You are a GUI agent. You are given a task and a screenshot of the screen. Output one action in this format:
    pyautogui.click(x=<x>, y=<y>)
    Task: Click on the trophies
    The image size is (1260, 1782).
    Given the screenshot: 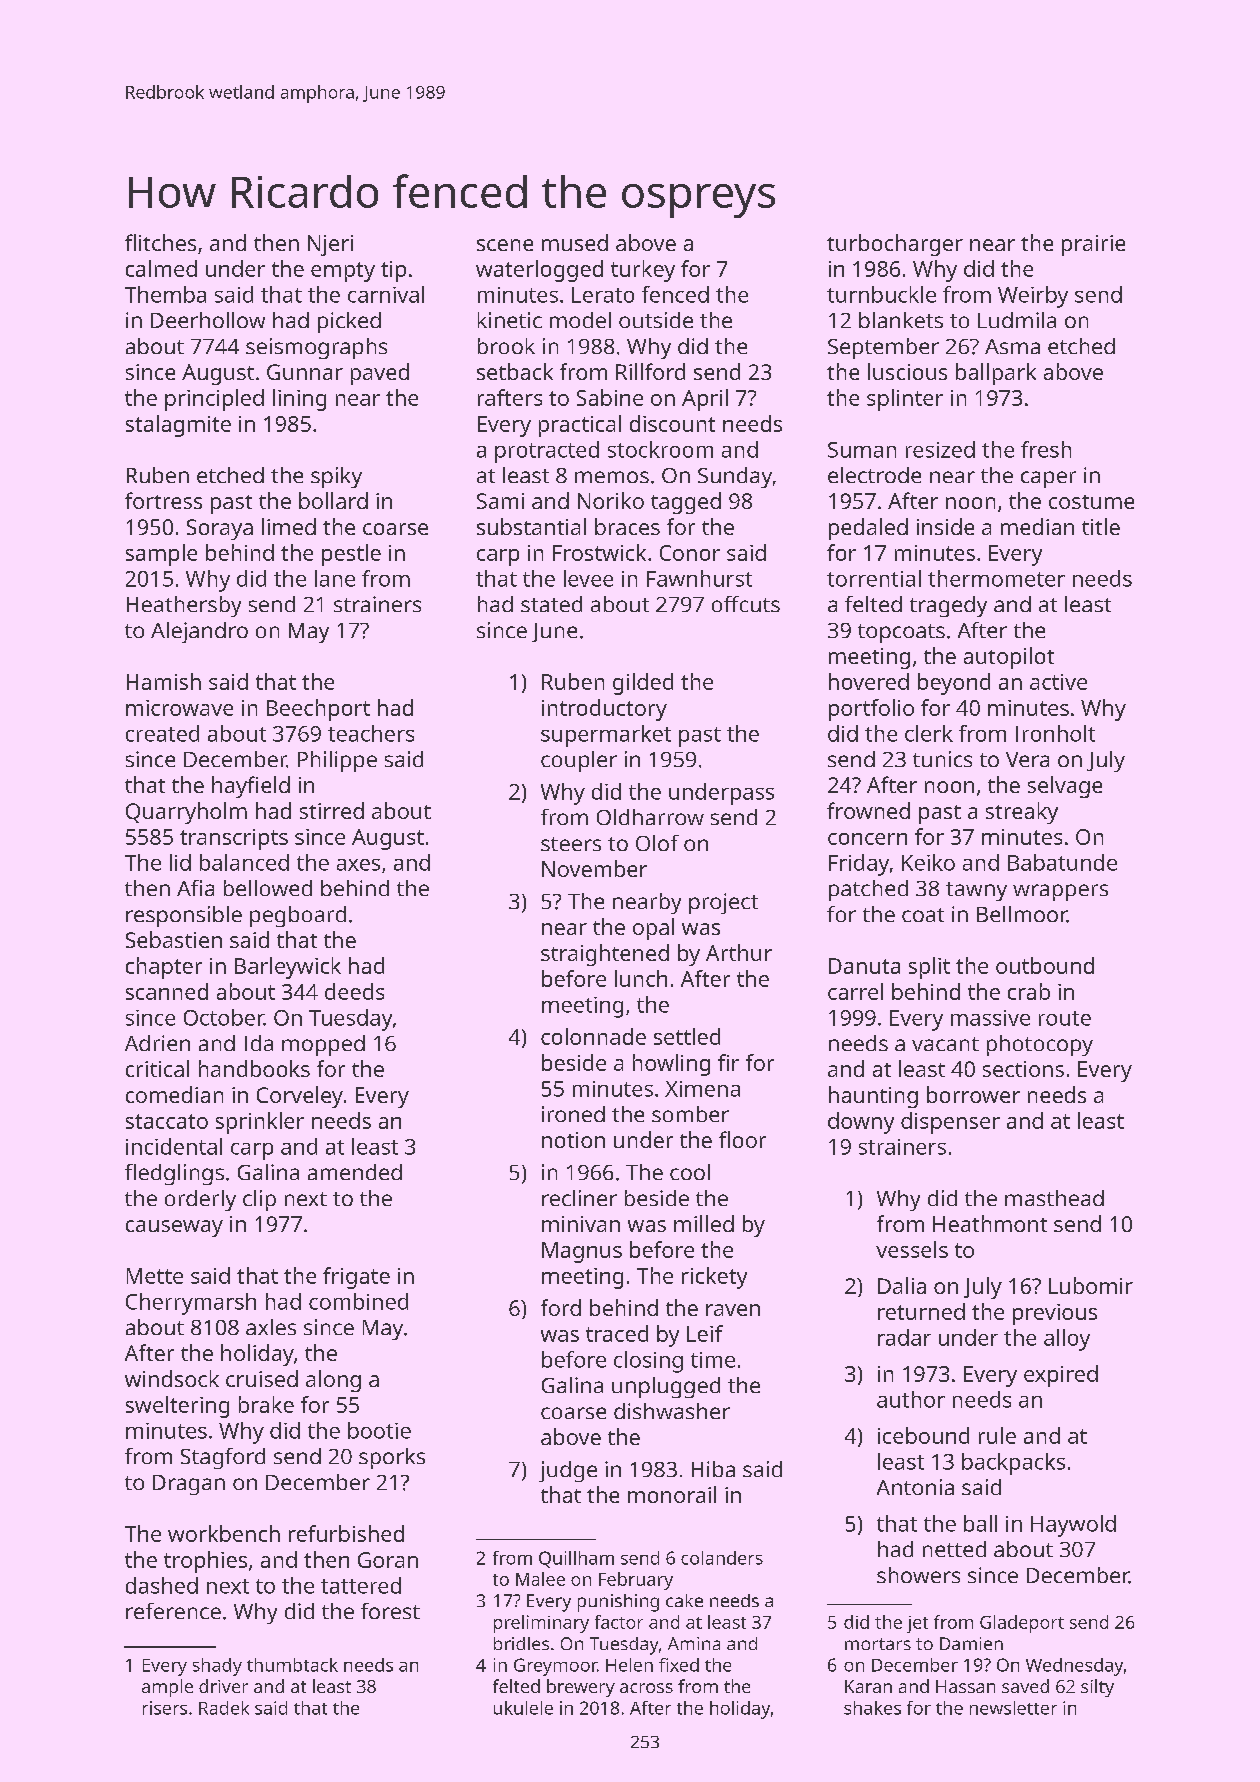 What is the action you would take?
    pyautogui.click(x=205, y=1562)
